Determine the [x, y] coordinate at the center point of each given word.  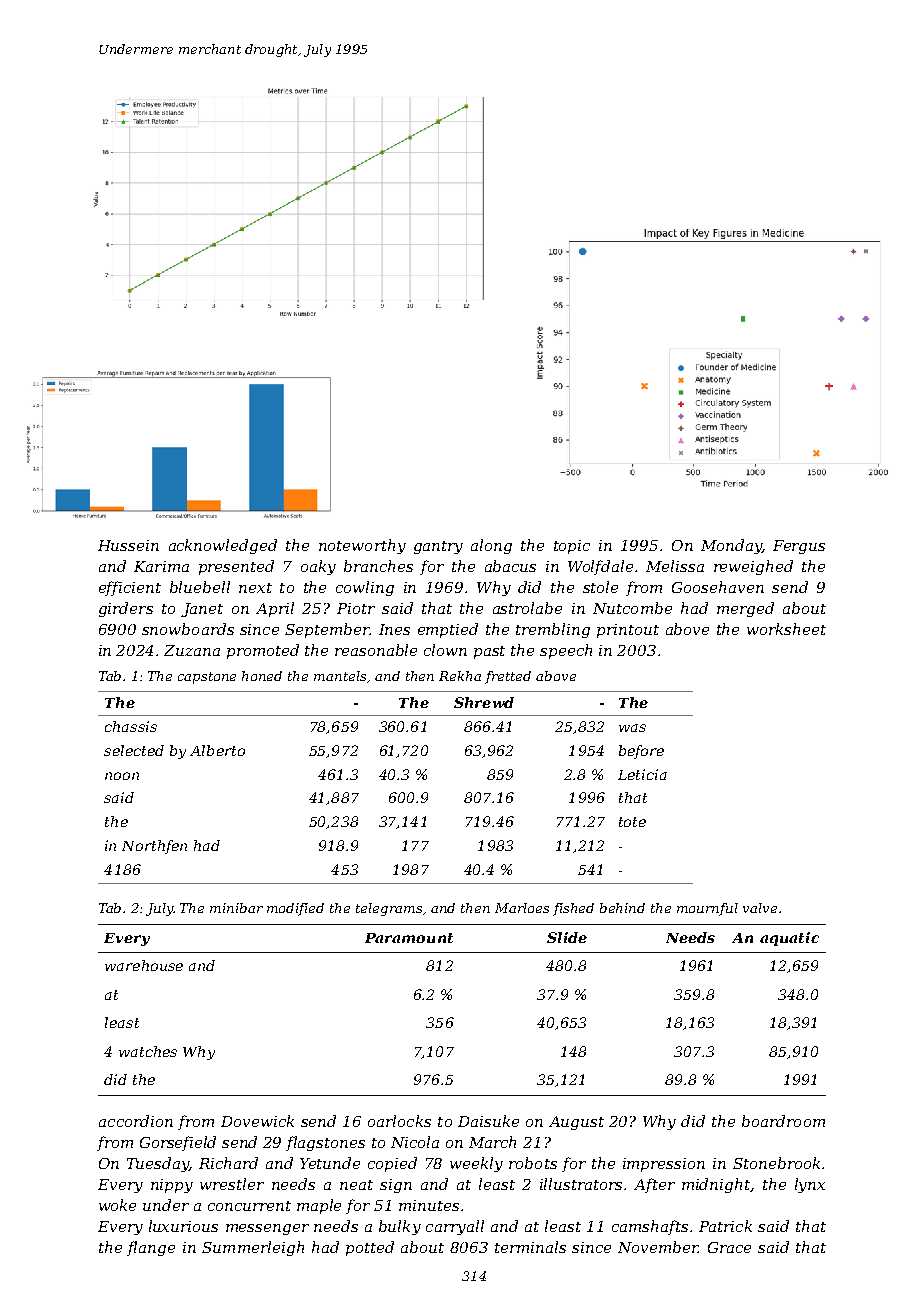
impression [664, 1165]
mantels [340, 676]
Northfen [154, 847]
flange [151, 1248]
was [632, 728]
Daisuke [488, 1121]
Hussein [128, 545]
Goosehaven [718, 587]
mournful [707, 909]
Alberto [217, 750]
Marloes [522, 908]
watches [148, 1051]
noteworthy [362, 546]
